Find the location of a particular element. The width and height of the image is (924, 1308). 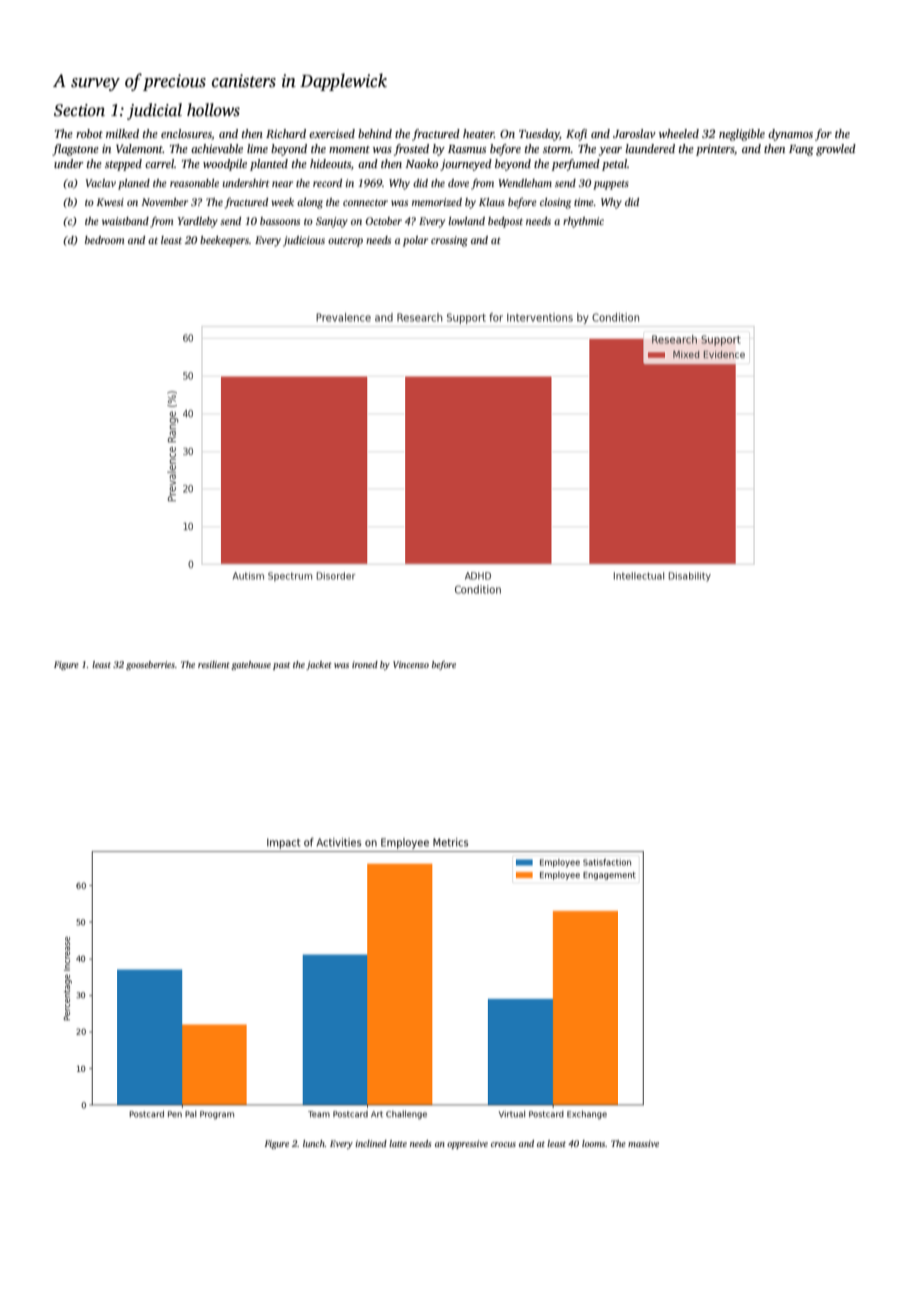

judicious is located at coordinates (304, 241).
